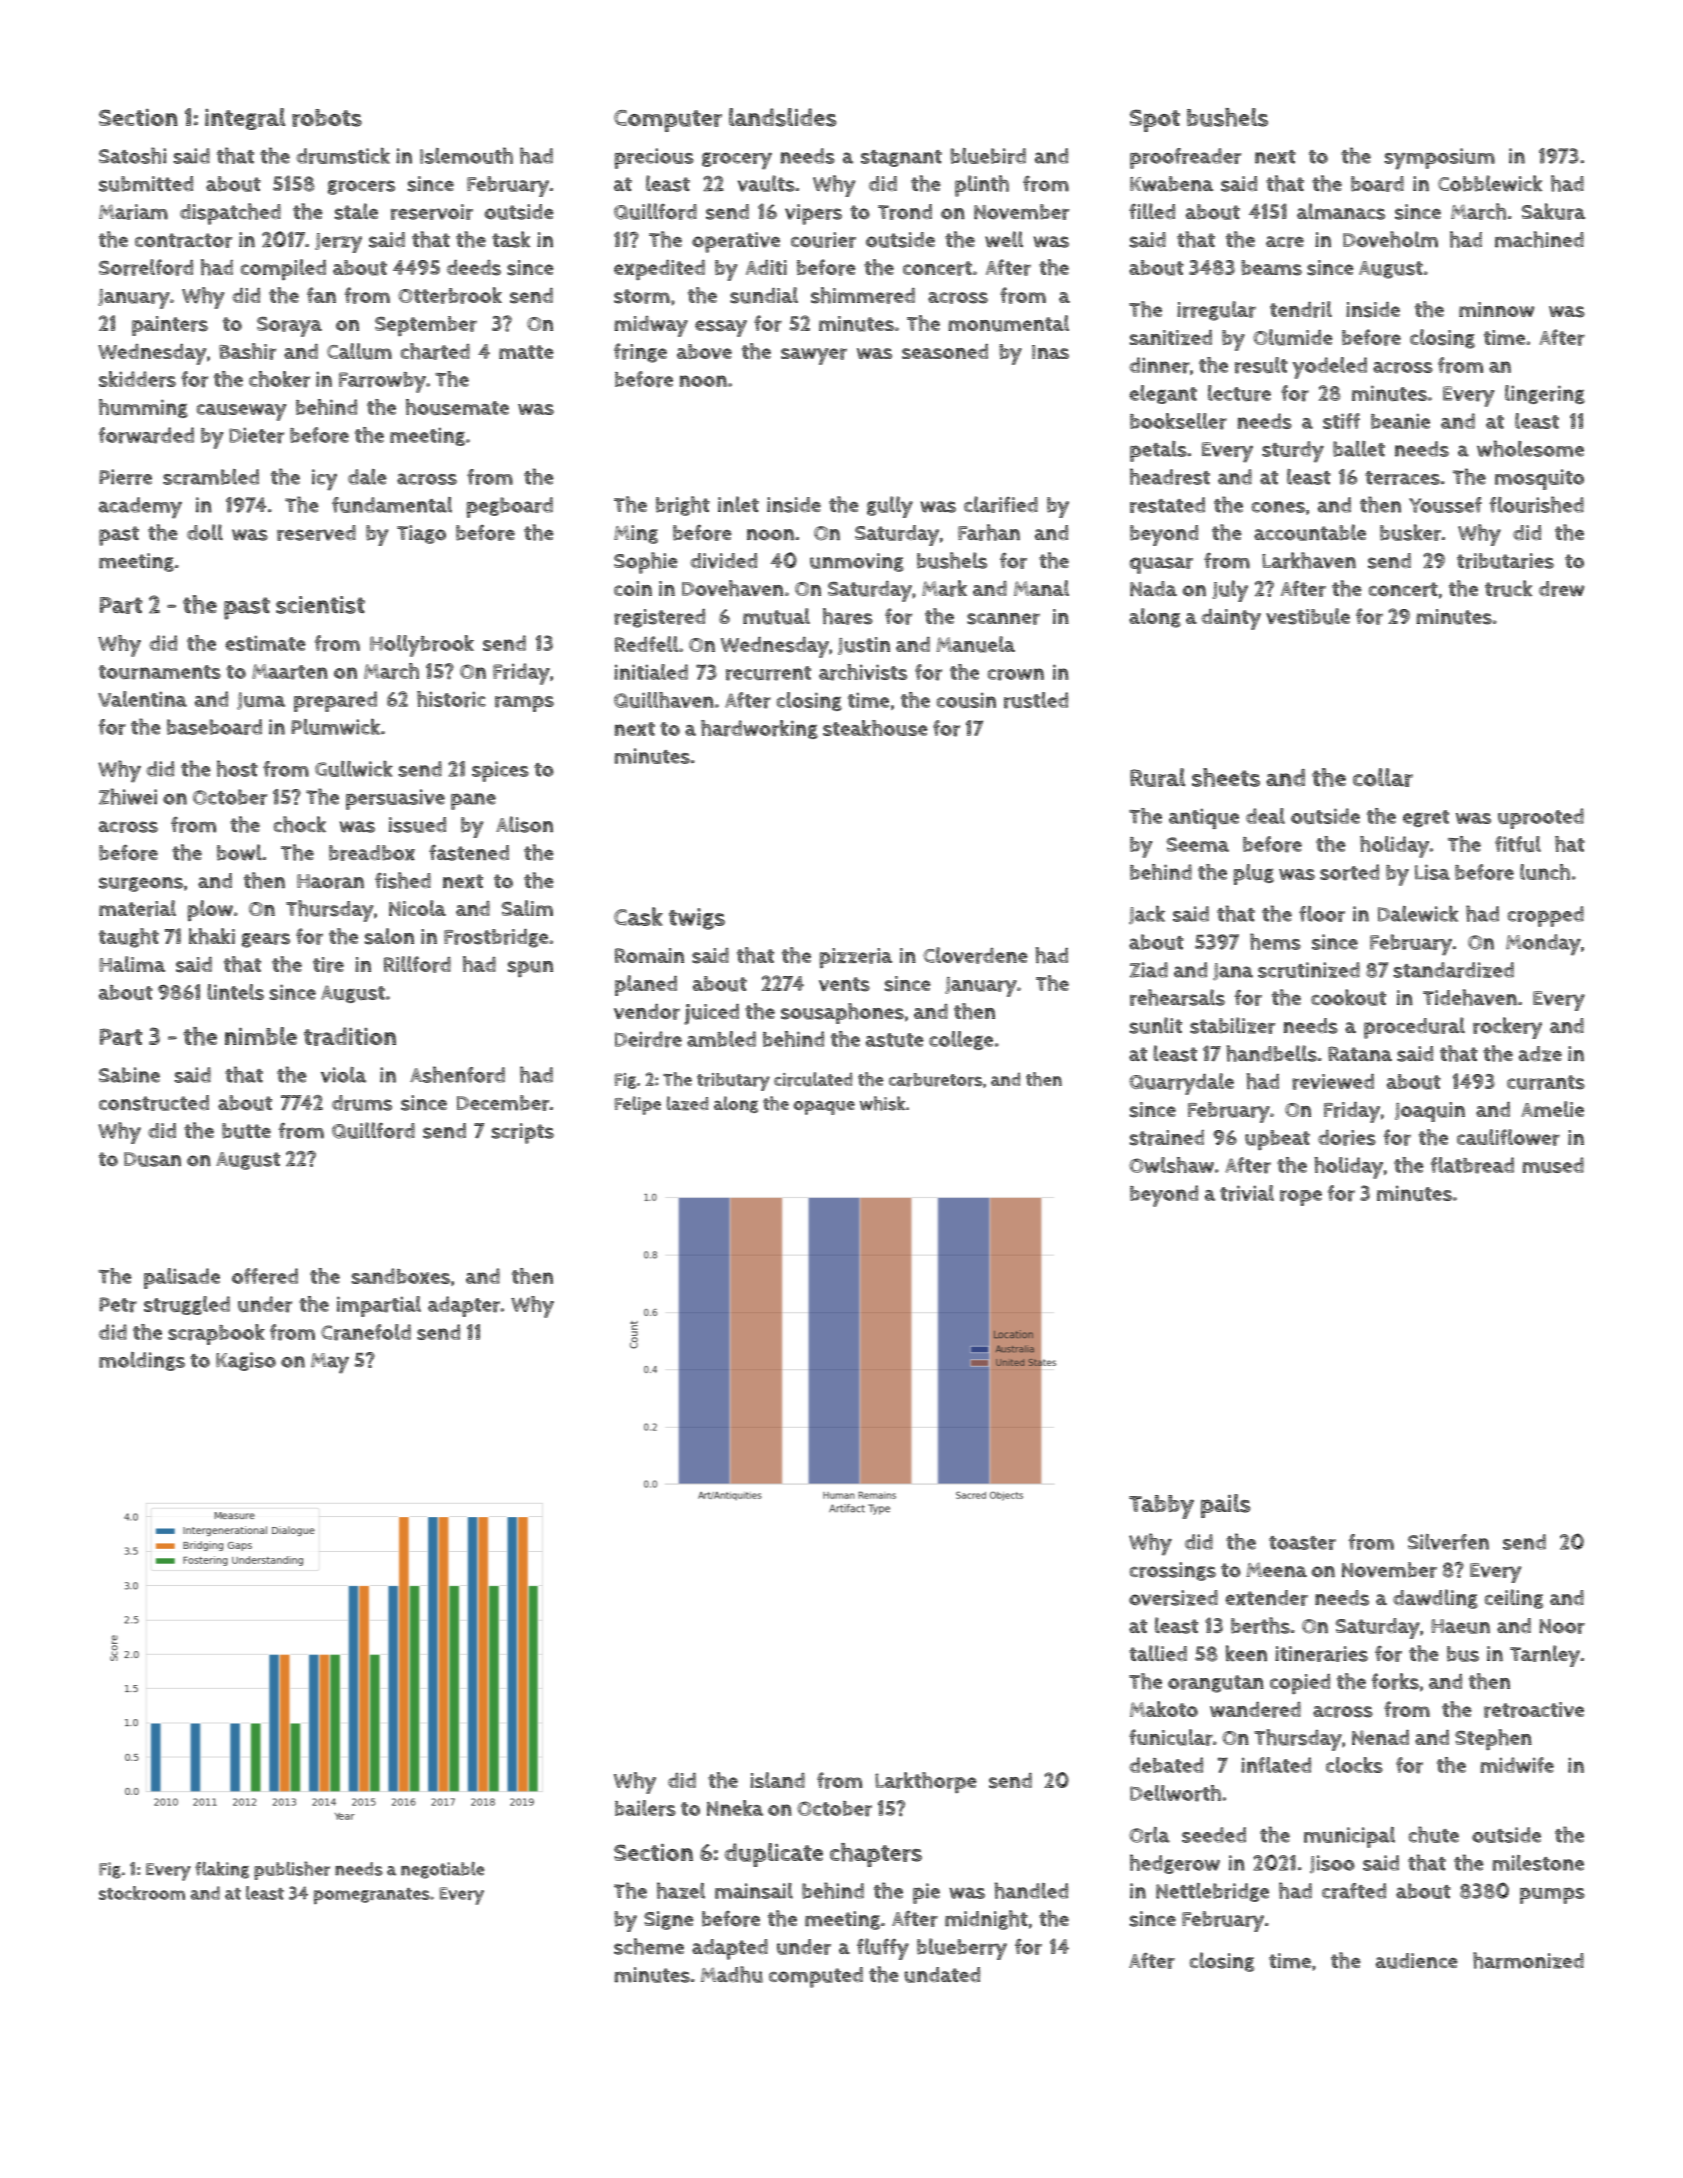  I want to click on butte, so click(246, 1131).
